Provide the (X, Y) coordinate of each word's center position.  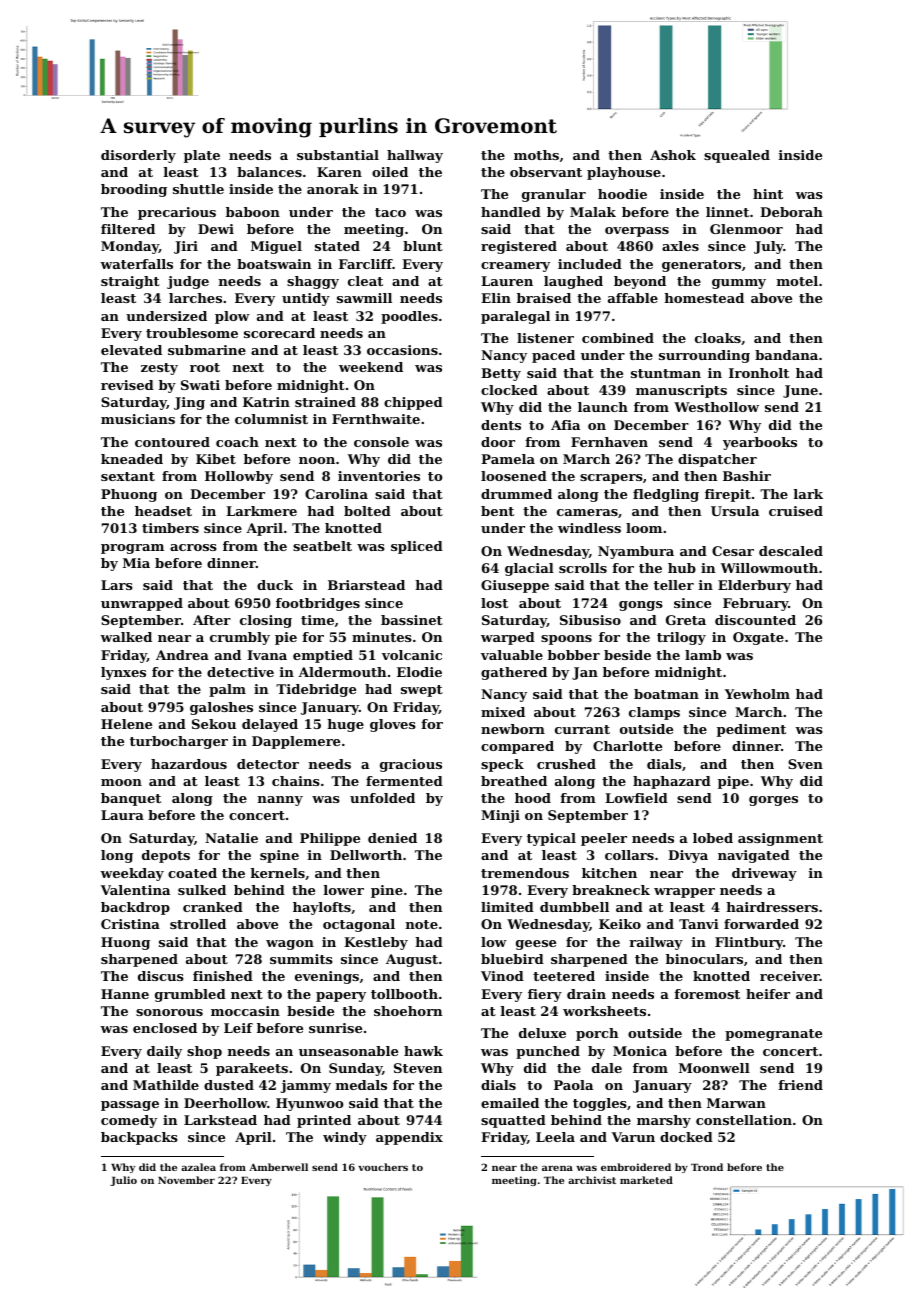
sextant (128, 476)
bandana (786, 355)
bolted (367, 511)
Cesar (733, 551)
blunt (423, 246)
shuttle (198, 189)
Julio (123, 1181)
